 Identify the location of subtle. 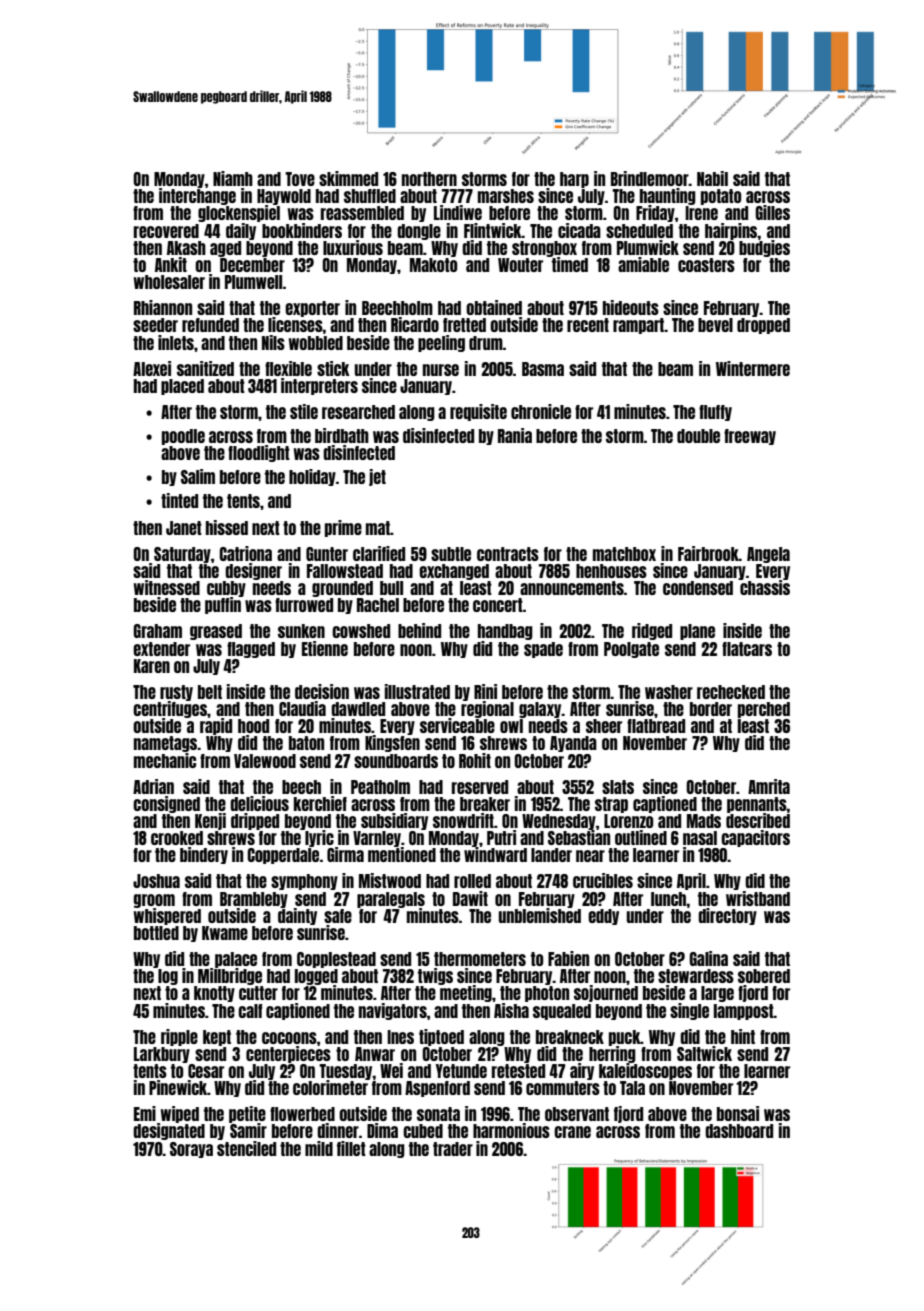
(451, 554).
